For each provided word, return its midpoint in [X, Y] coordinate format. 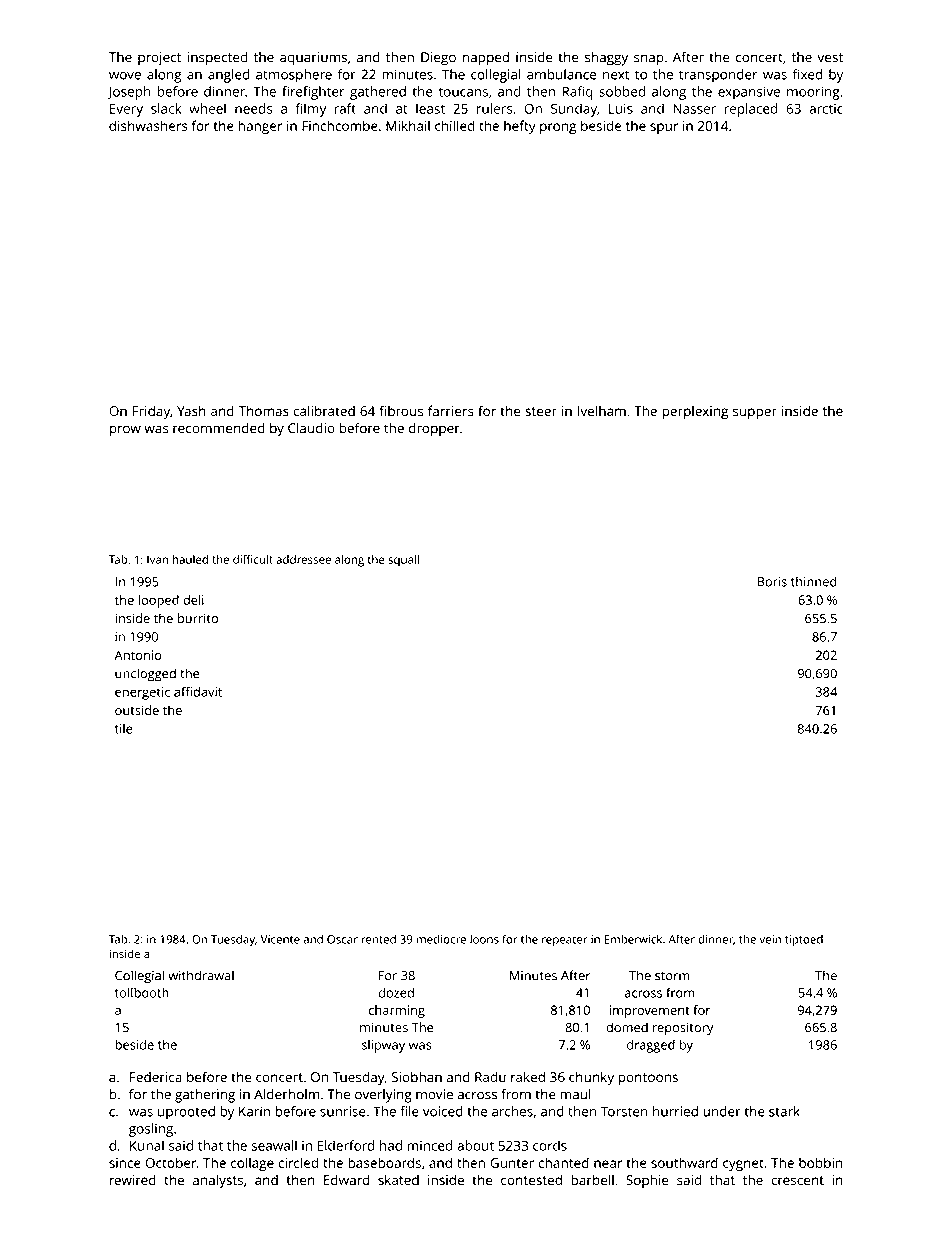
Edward [346, 1179]
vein [770, 939]
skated [398, 1179]
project [159, 59]
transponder [718, 76]
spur [664, 128]
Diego [438, 59]
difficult [253, 559]
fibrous [401, 410]
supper [755, 413]
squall [403, 561]
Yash [191, 410]
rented [379, 939]
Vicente [280, 939]
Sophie [647, 1181]
